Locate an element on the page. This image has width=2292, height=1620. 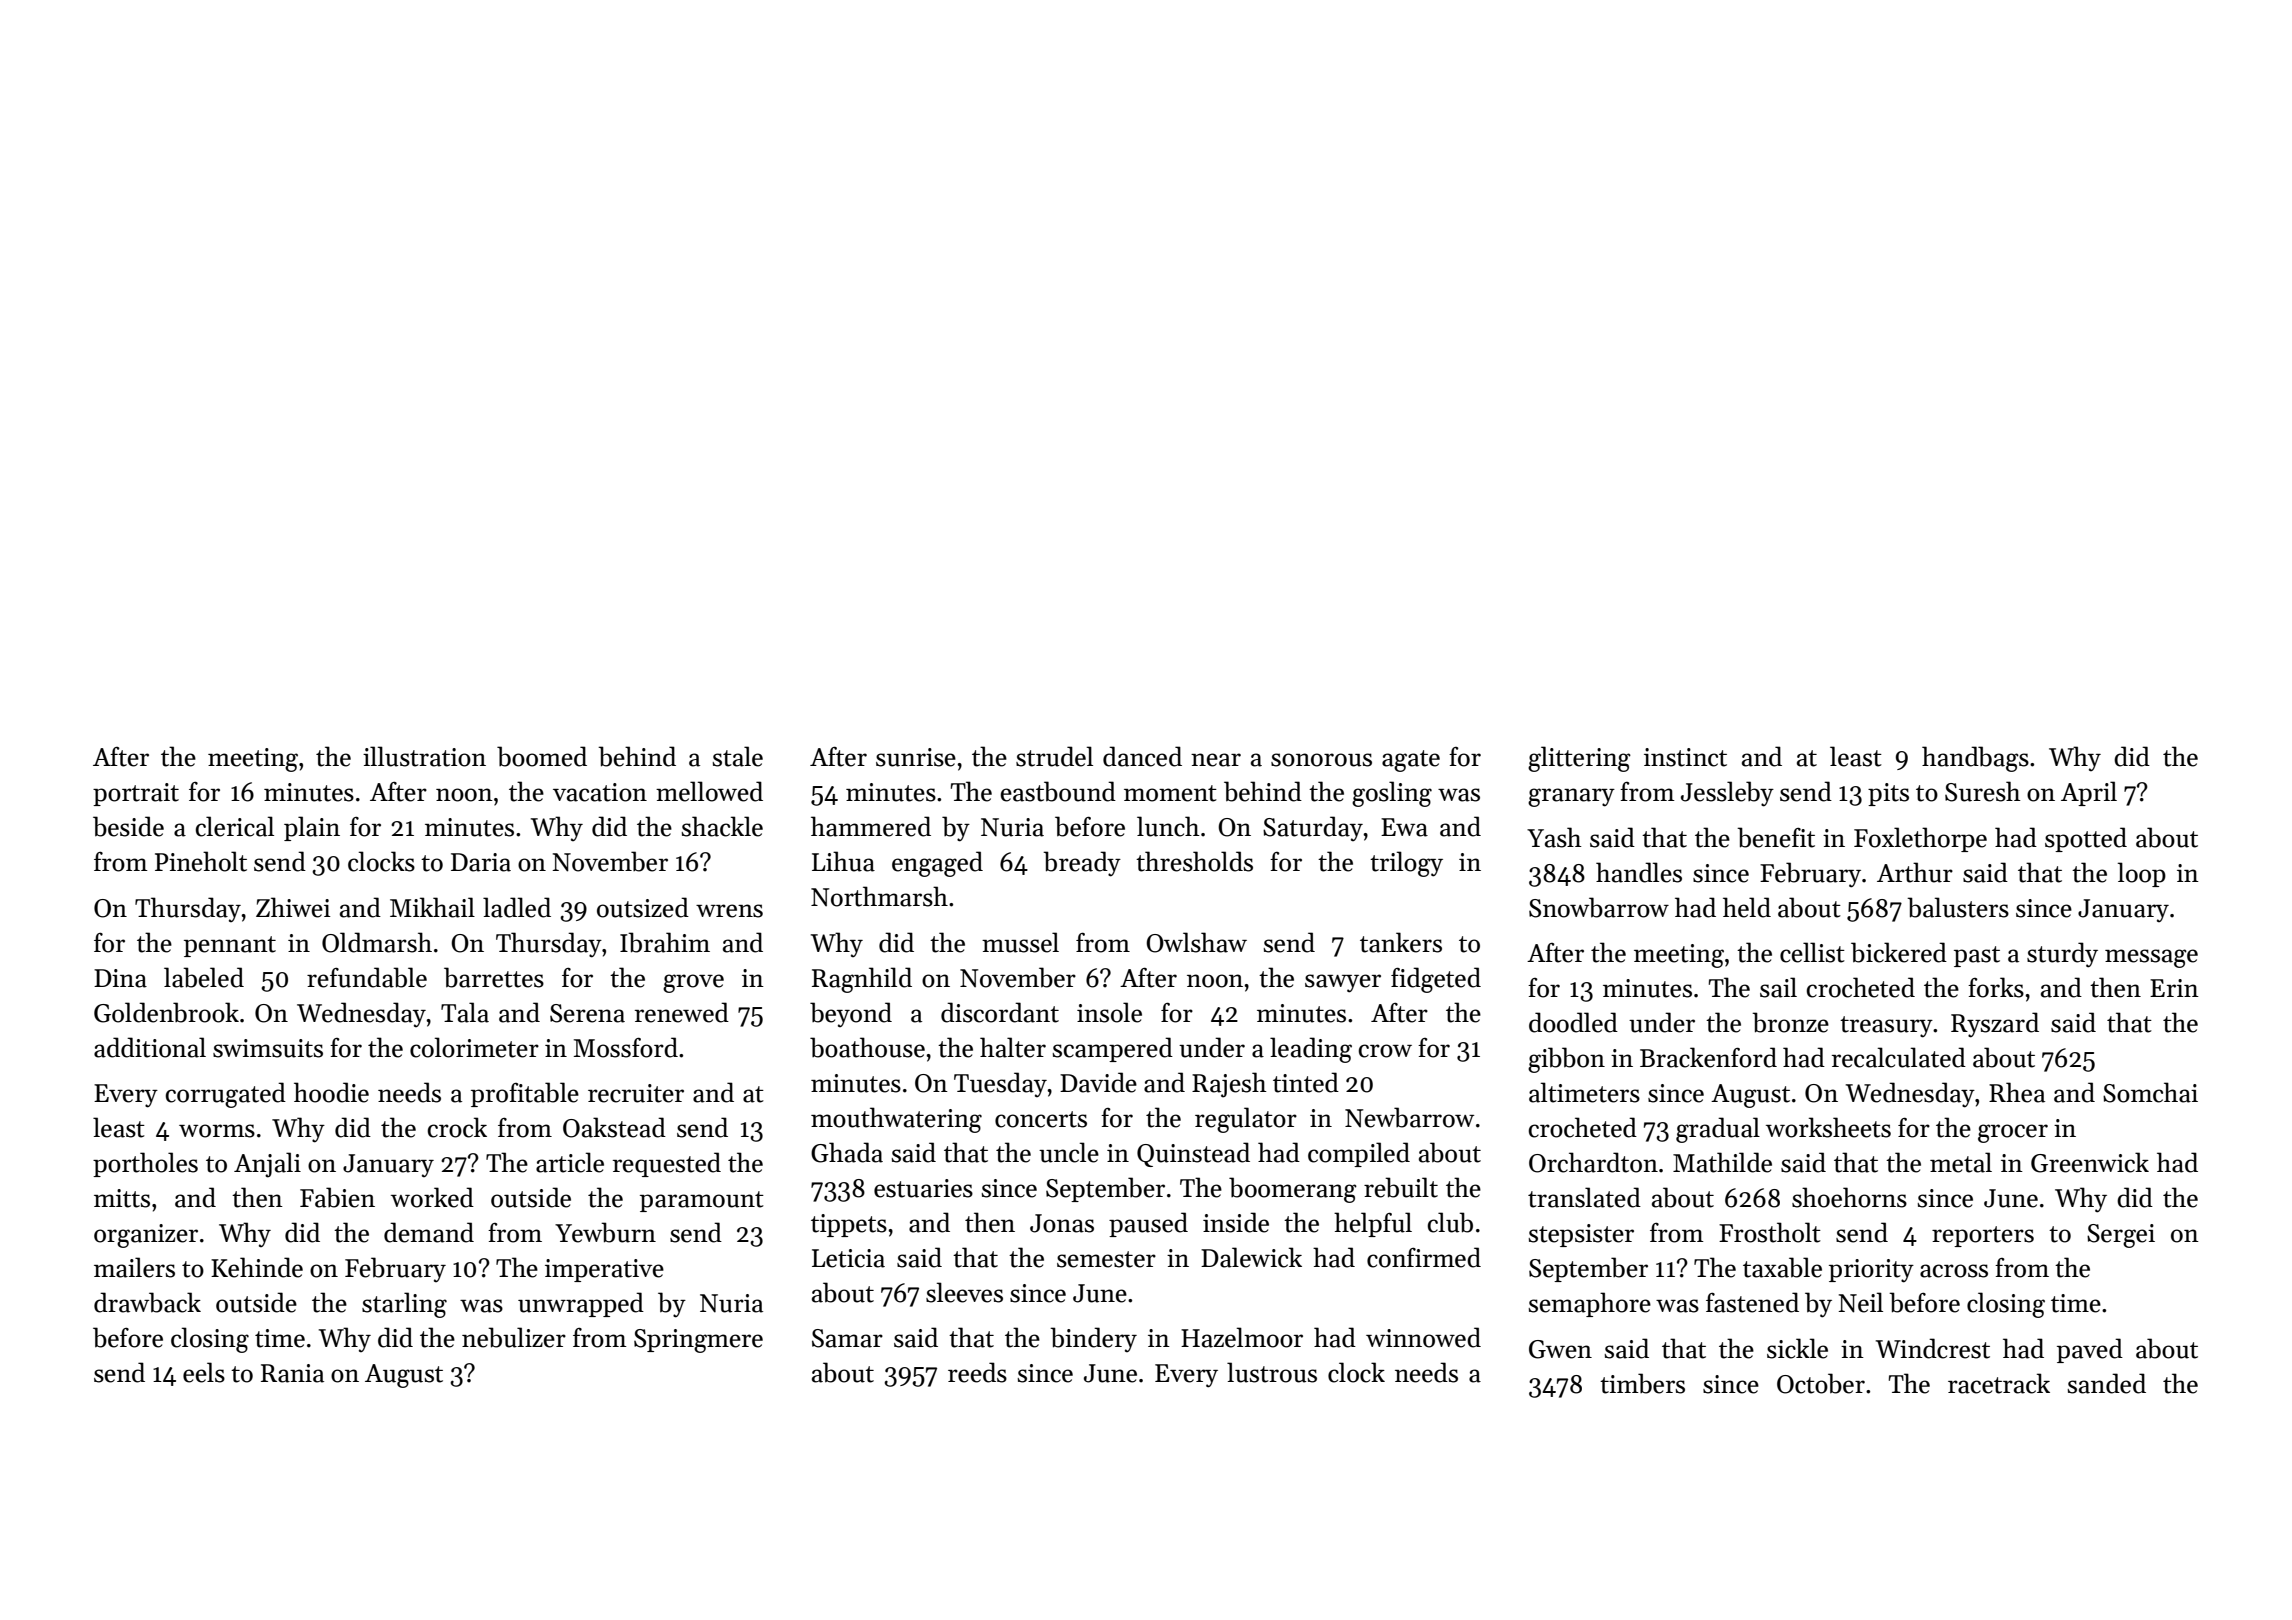
swimsuits is located at coordinates (268, 1048).
